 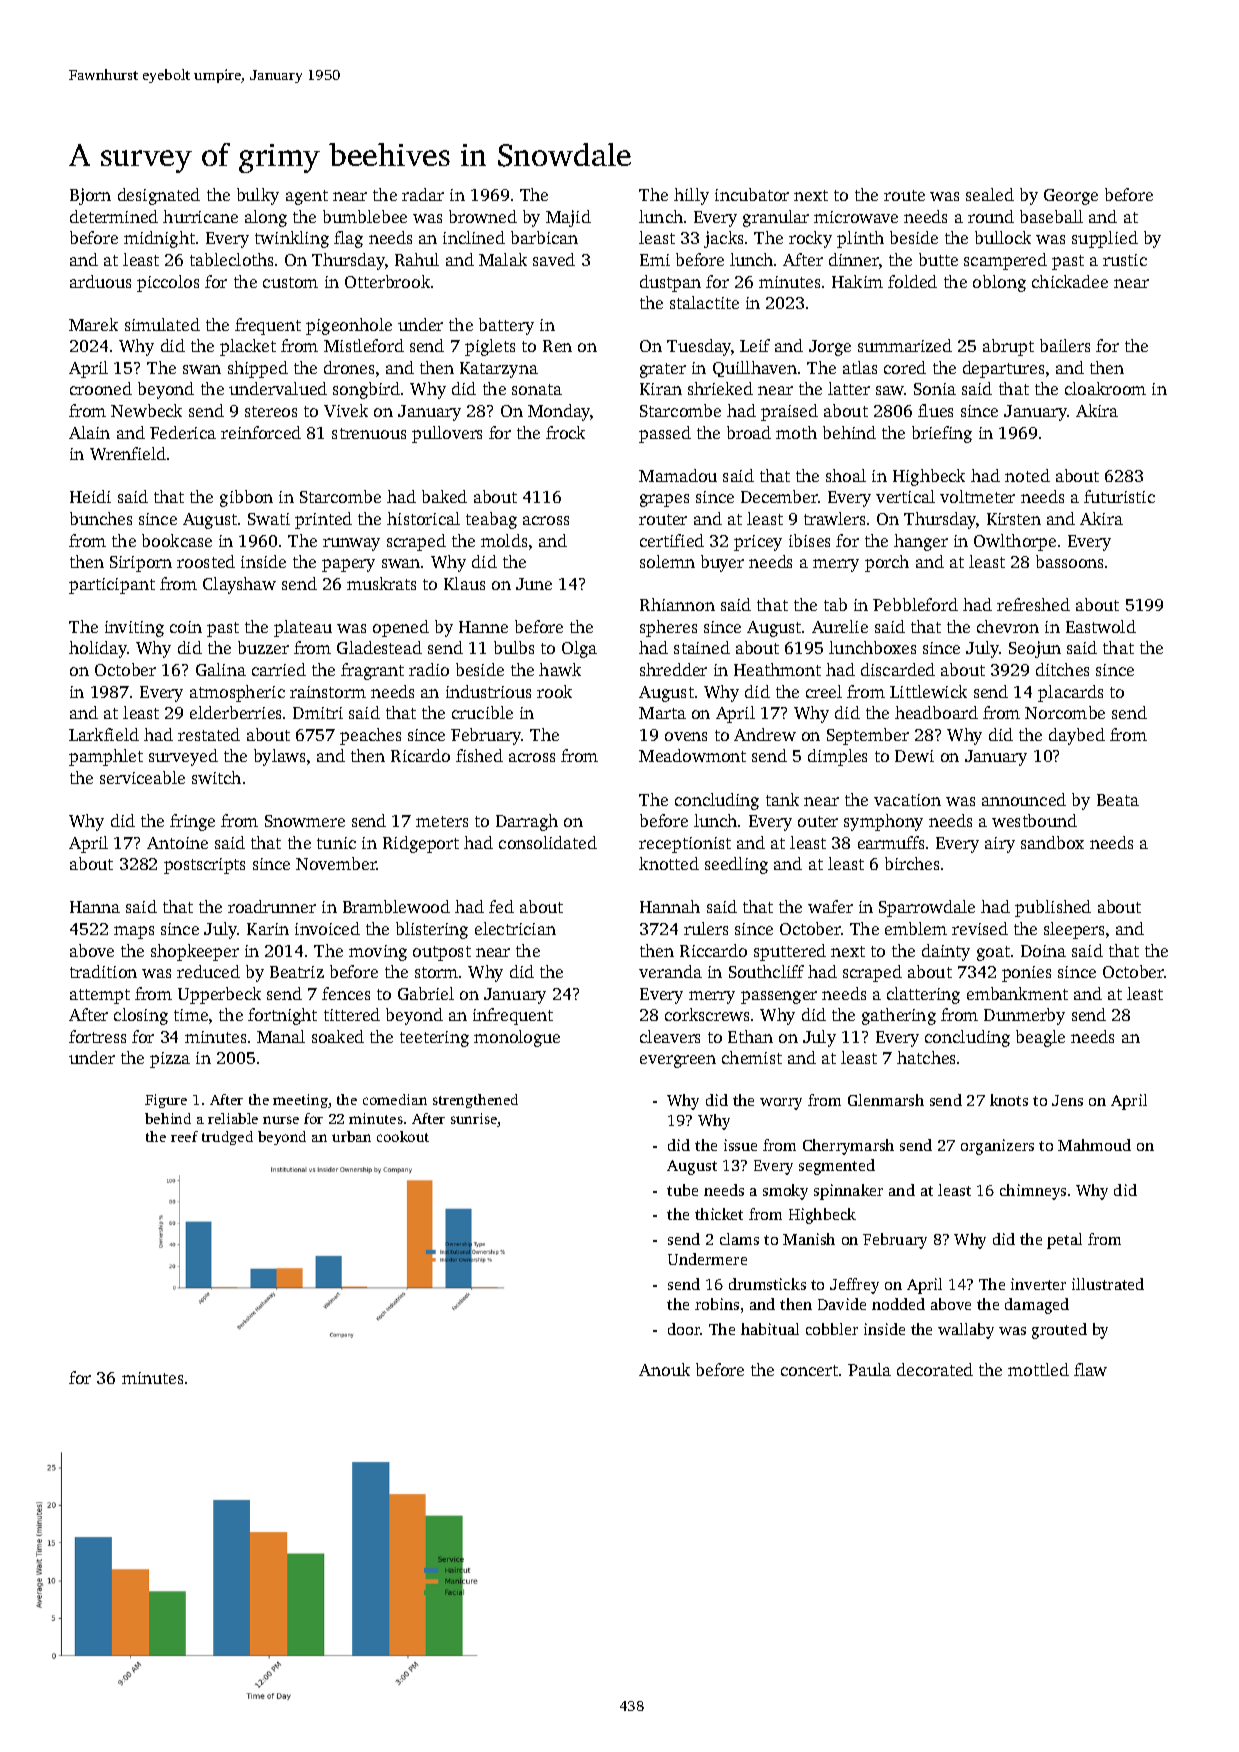 What do you see at coordinates (1070, 281) in the screenshot?
I see `chickadee` at bounding box center [1070, 281].
